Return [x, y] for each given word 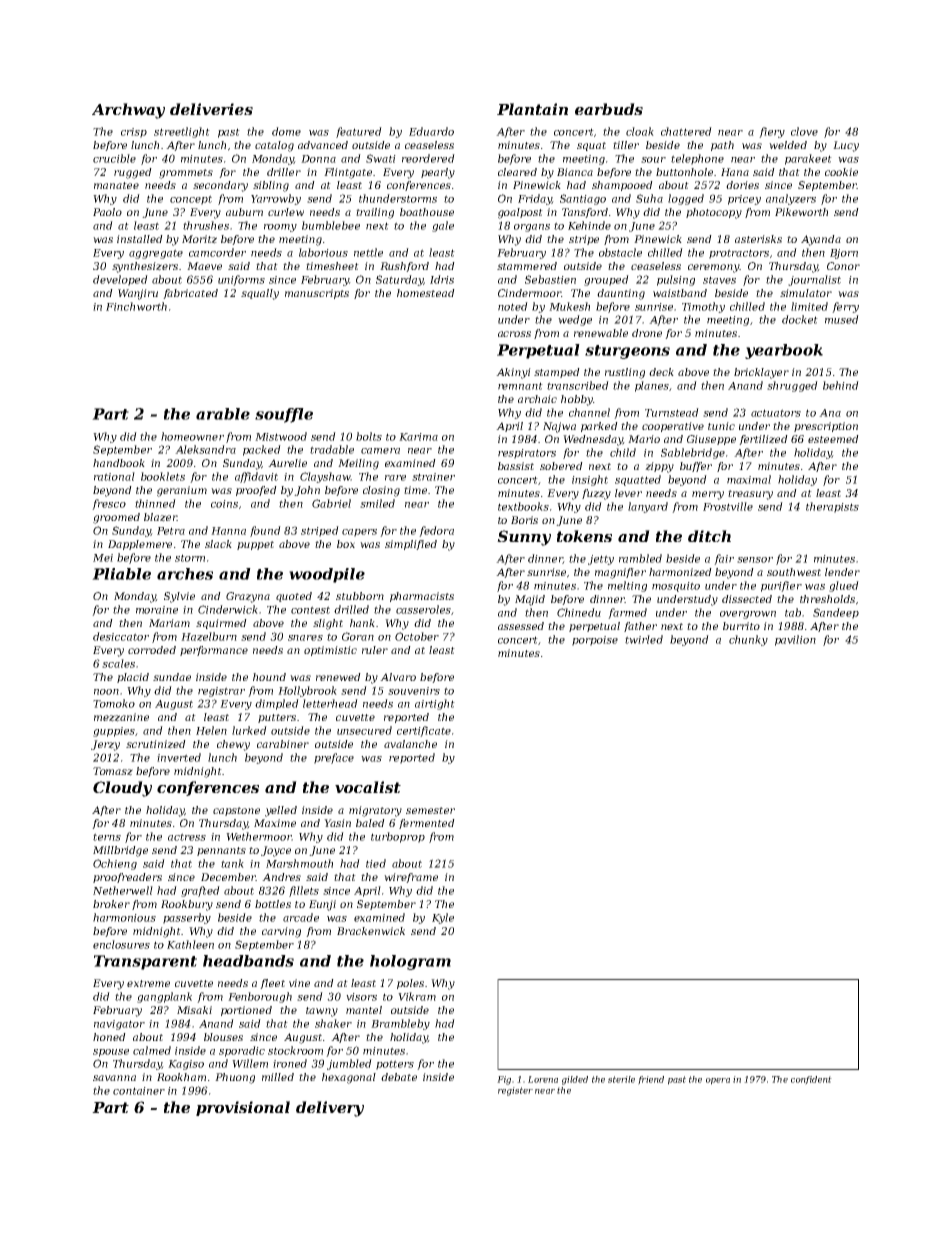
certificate [424, 731]
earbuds [609, 109]
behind [841, 385]
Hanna [228, 531]
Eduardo [431, 131]
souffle [284, 415]
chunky [748, 640]
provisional [243, 1108]
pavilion [795, 640]
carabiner [283, 744]
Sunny [524, 538]
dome [286, 131]
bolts [369, 436]
